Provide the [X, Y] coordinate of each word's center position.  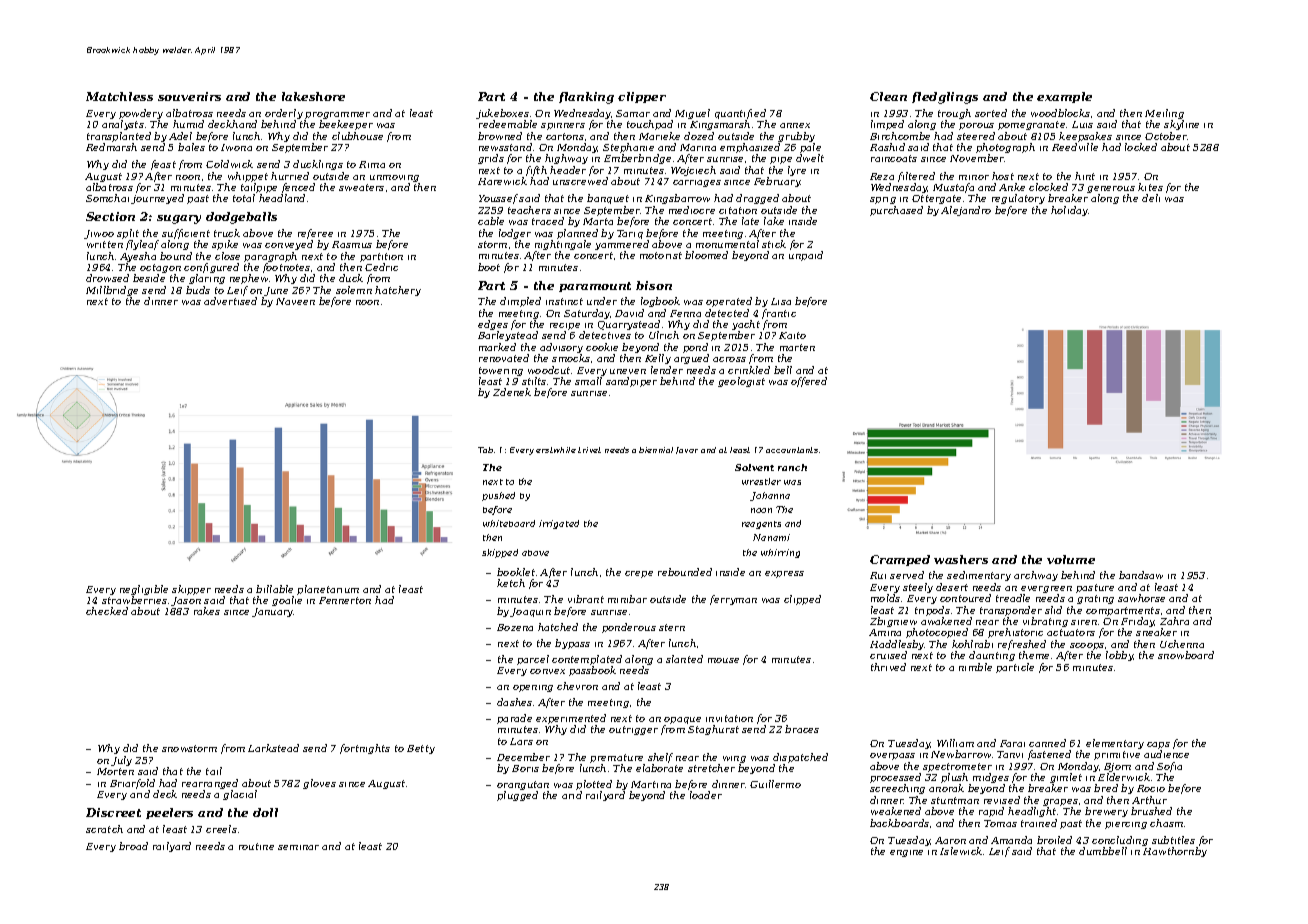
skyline [1181, 125]
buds [198, 290]
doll [265, 812]
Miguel [692, 114]
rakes [207, 611]
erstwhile [556, 450]
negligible [144, 590]
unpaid [806, 256]
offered [809, 382]
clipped [802, 600]
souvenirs [189, 96]
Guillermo [775, 784]
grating [1095, 599]
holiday [1069, 211]
